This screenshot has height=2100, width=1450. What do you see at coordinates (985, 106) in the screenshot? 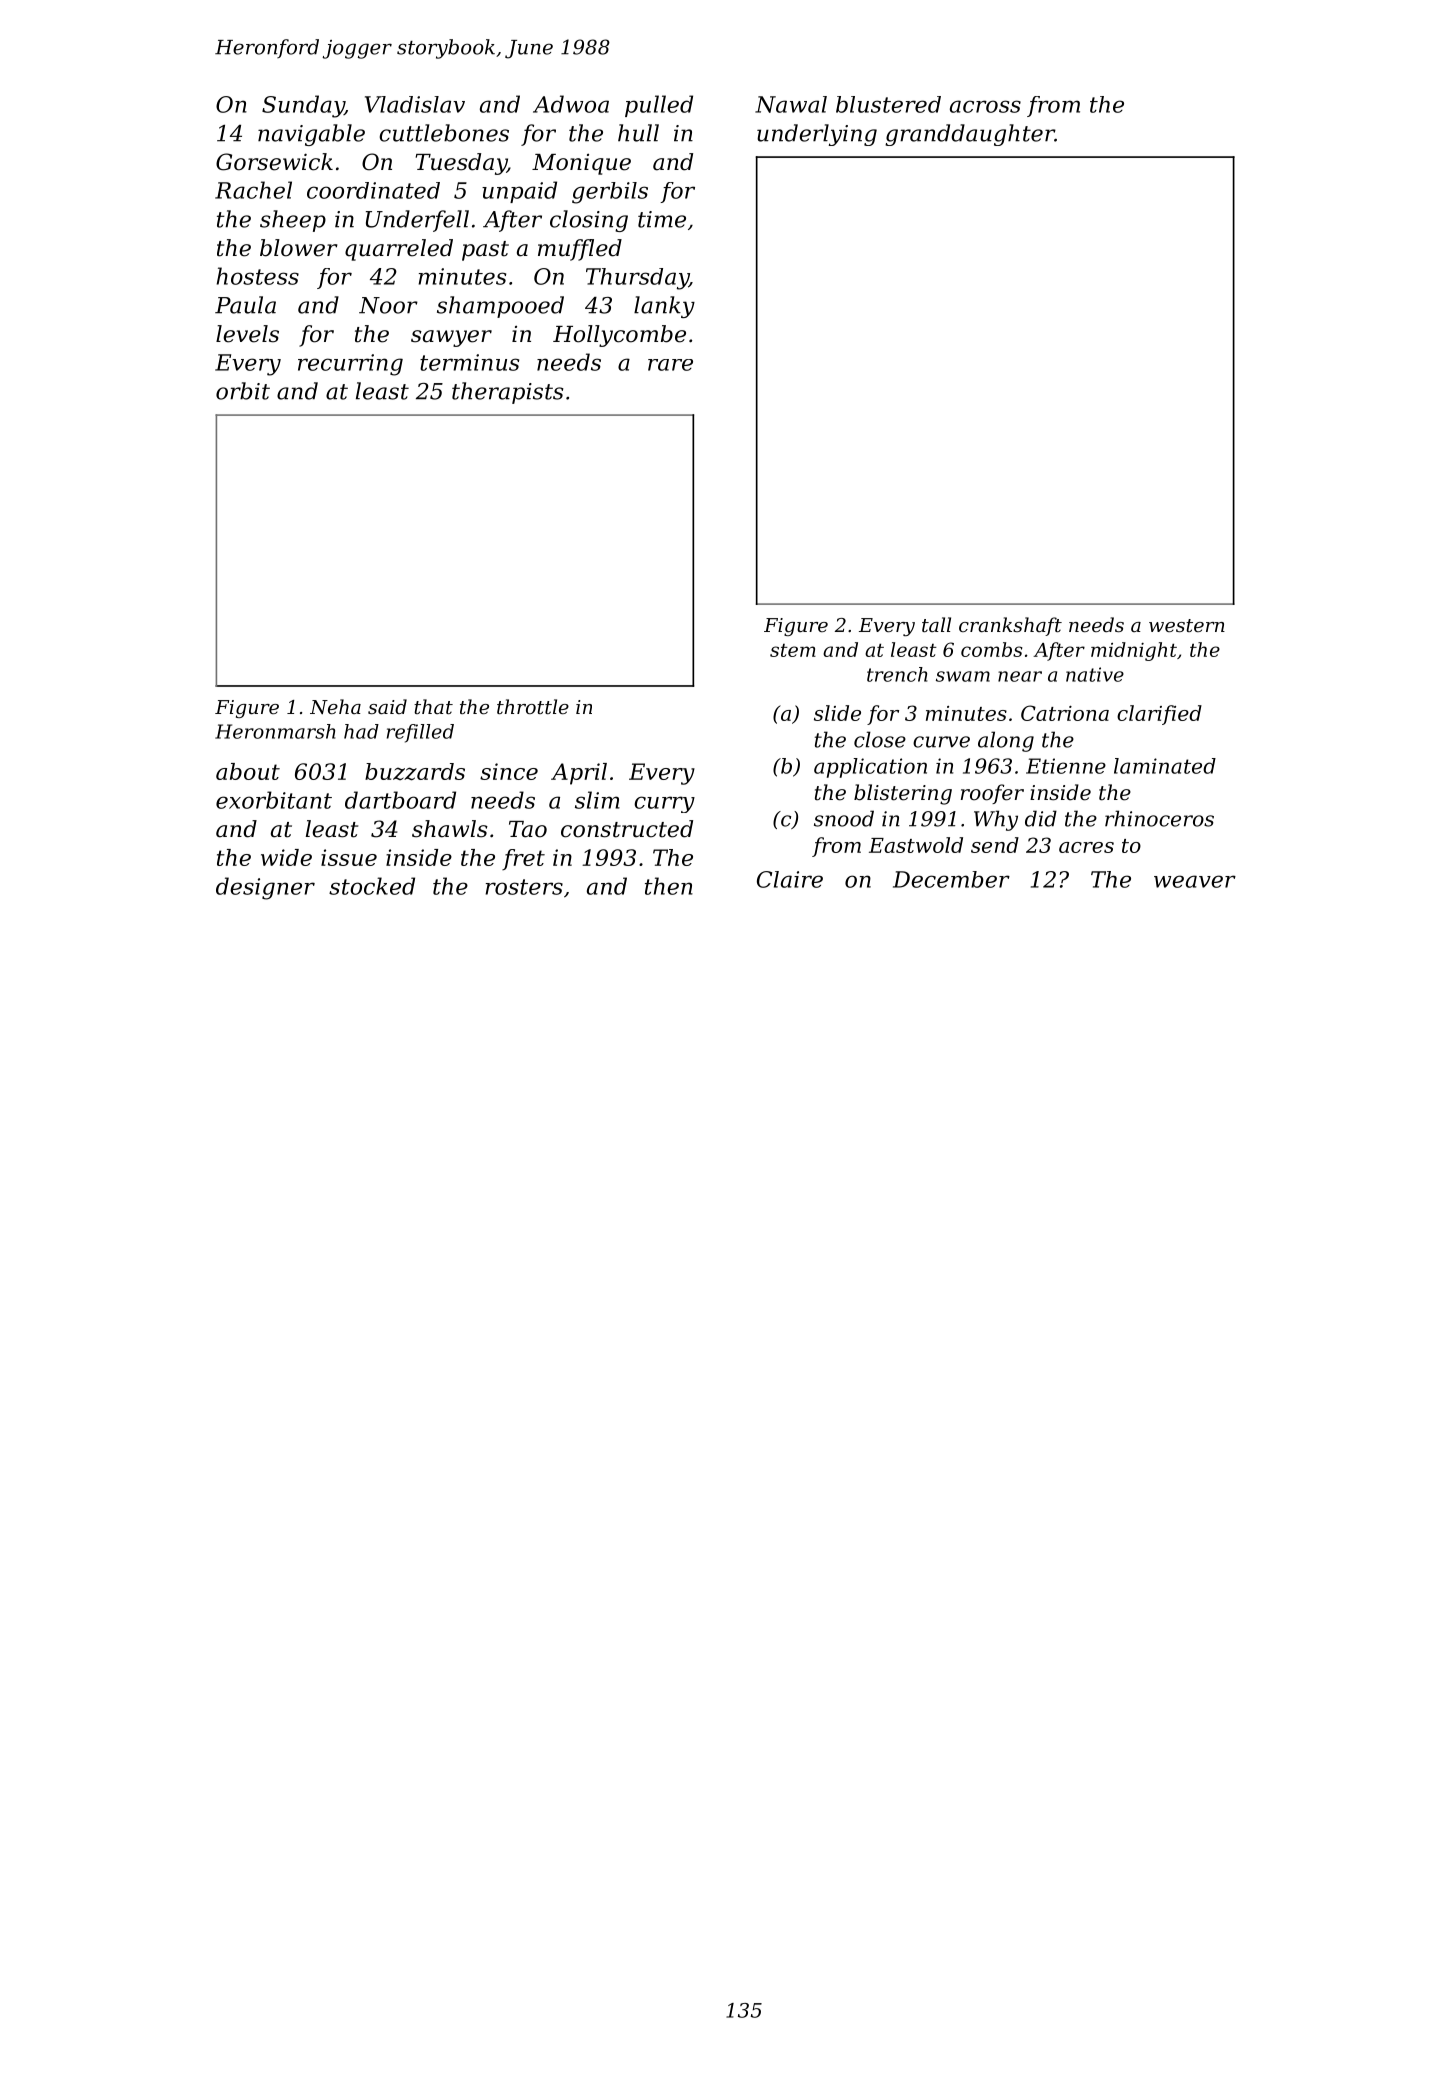
I see `across` at bounding box center [985, 106].
